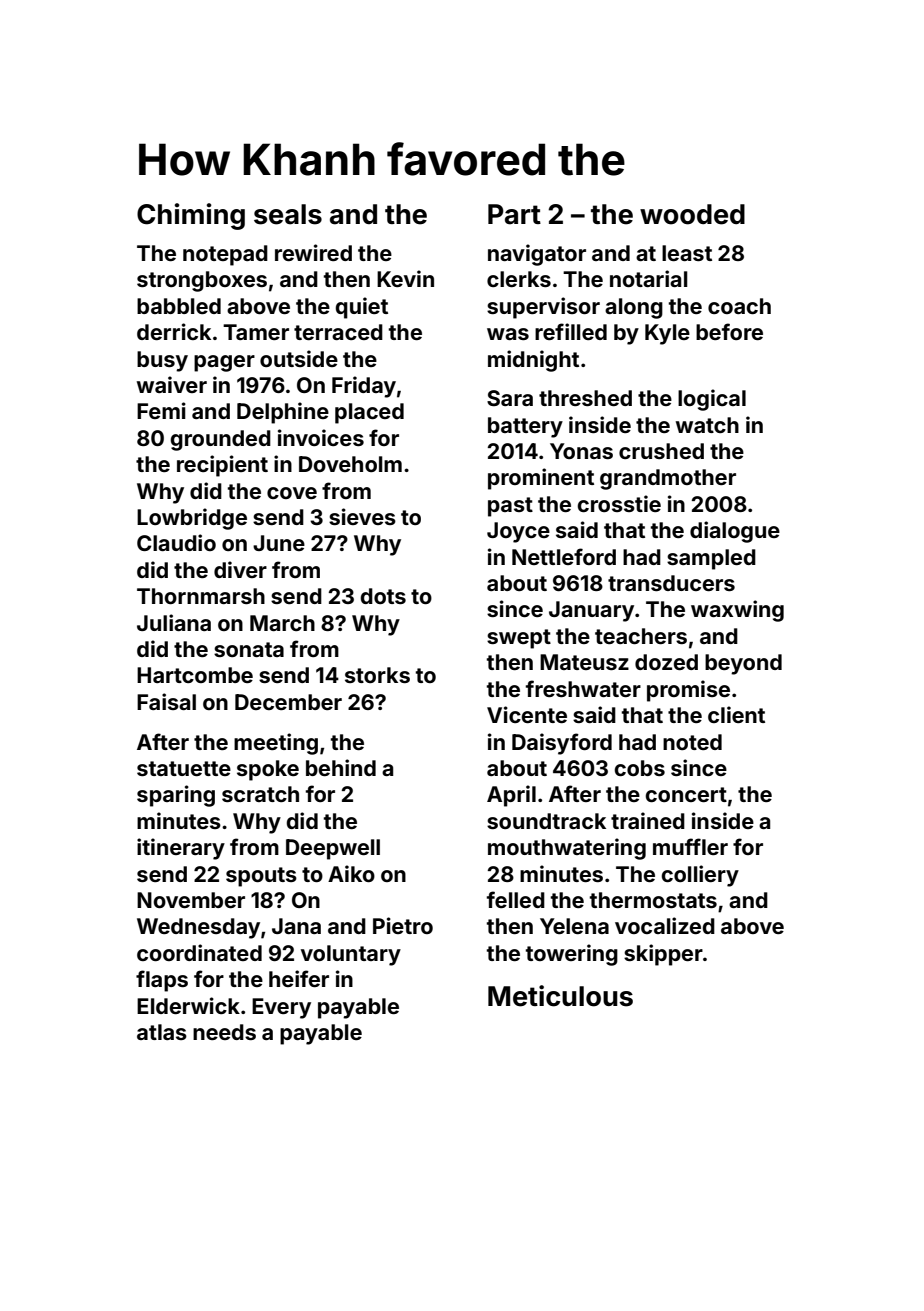 The height and width of the document is (1311, 924). I want to click on January, so click(591, 611).
